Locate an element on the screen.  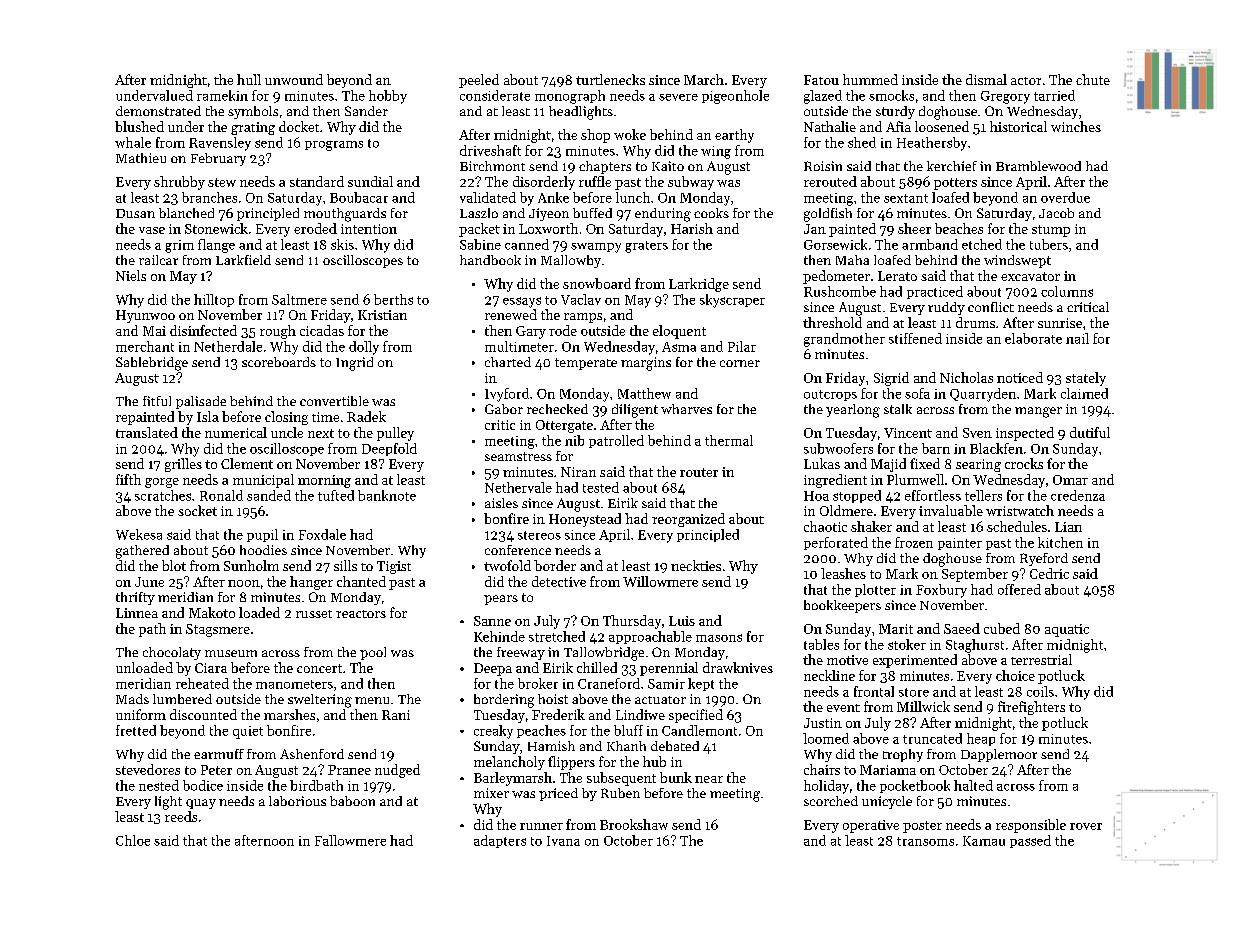
Wekesa is located at coordinates (139, 534).
